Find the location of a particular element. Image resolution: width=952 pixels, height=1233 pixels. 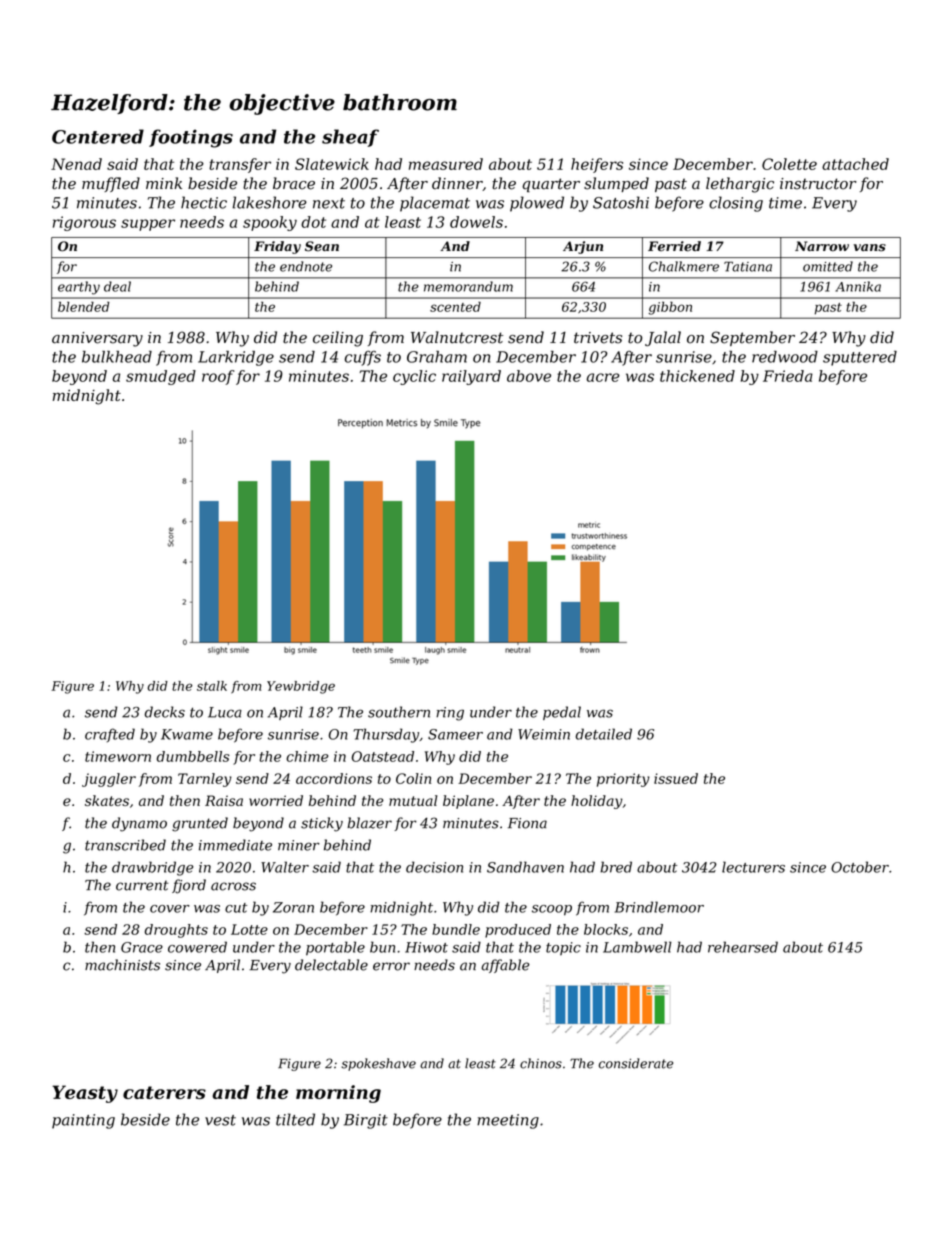

closing is located at coordinates (736, 204).
